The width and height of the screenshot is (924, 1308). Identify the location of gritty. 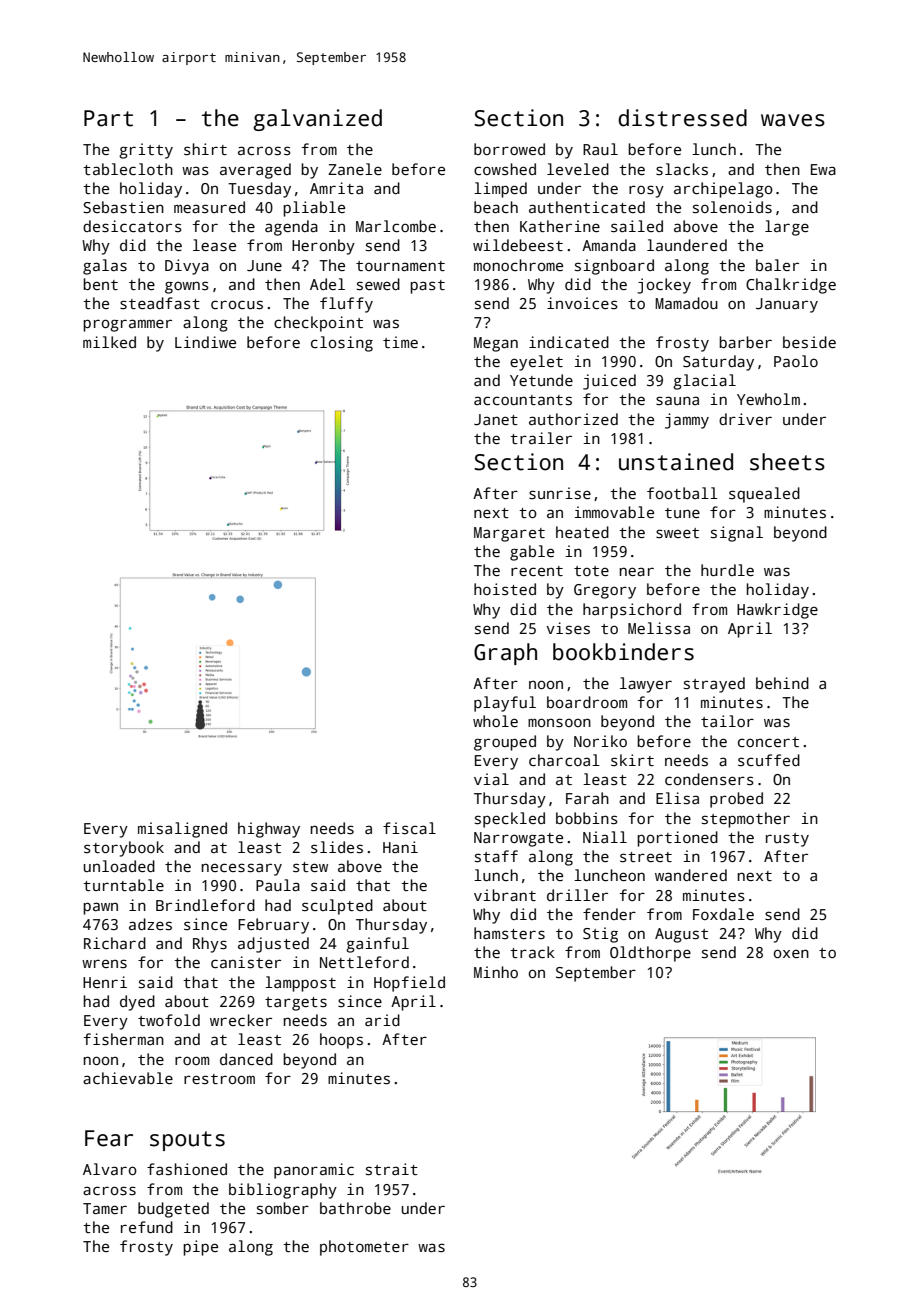
(146, 151).
